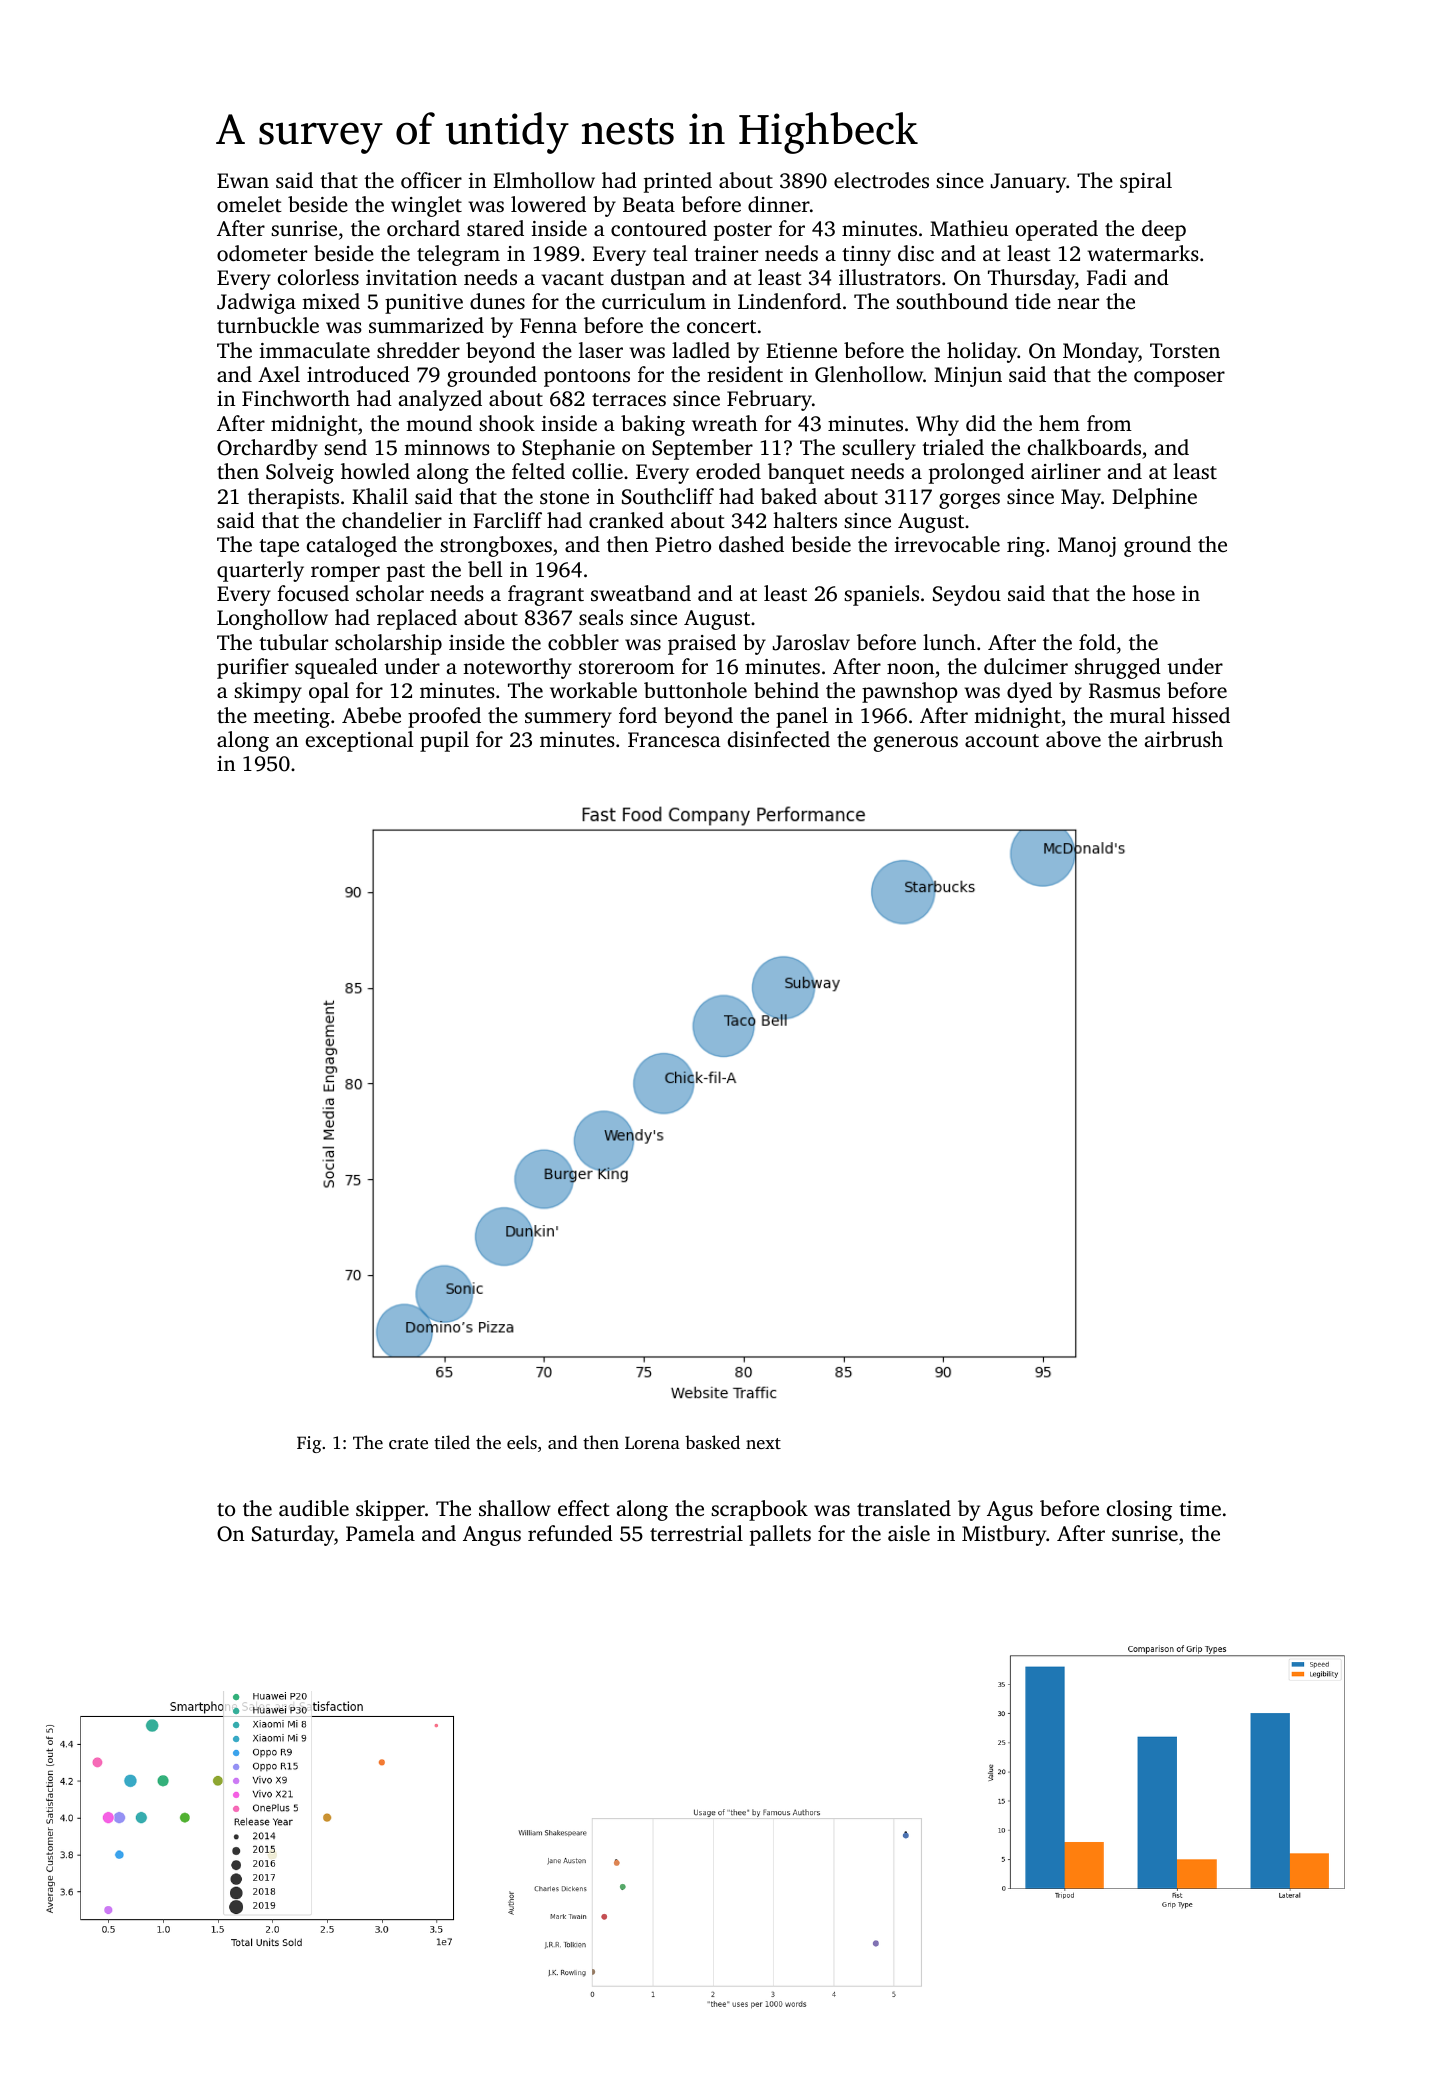  I want to click on tape, so click(279, 548).
